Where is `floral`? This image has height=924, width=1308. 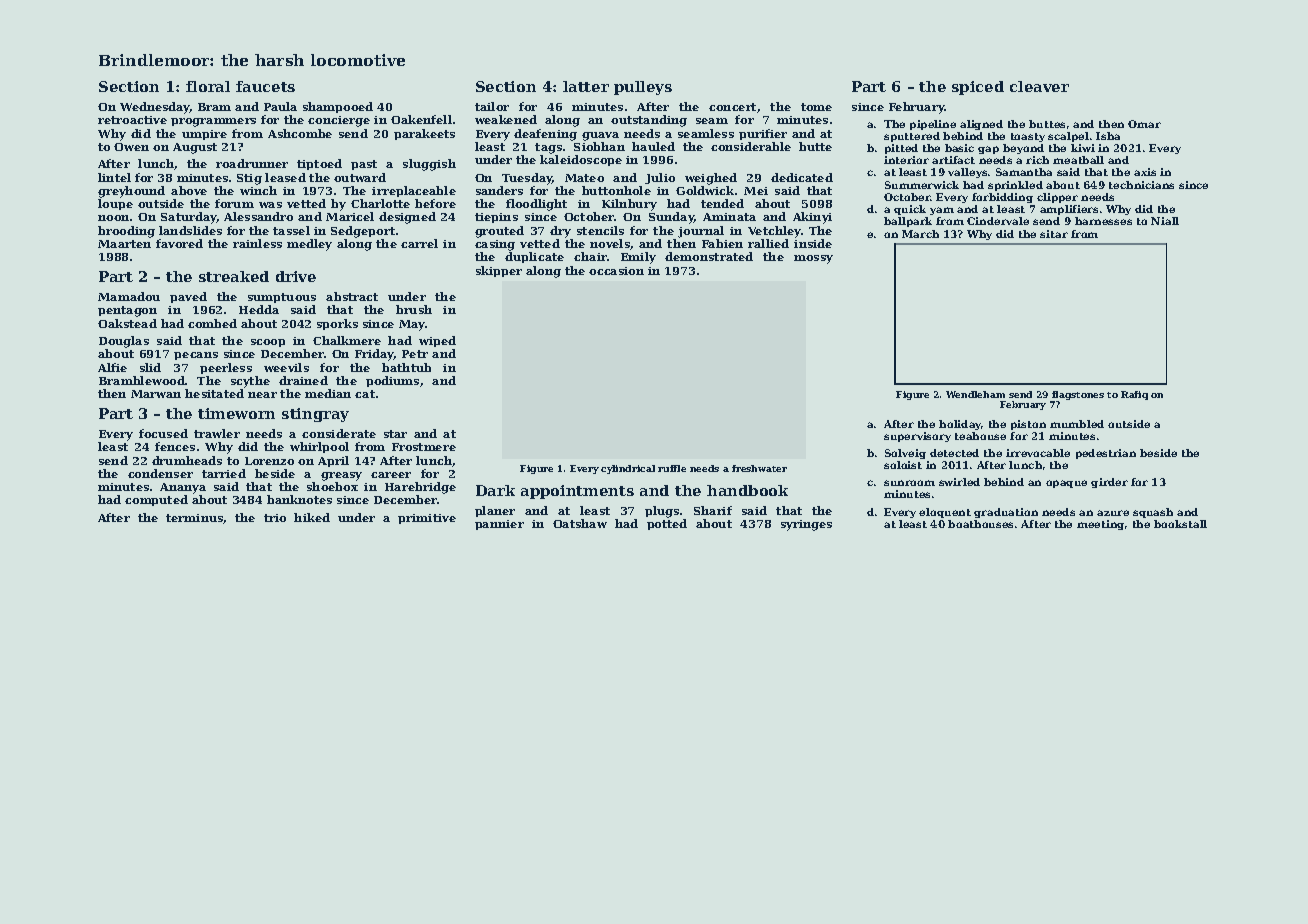 floral is located at coordinates (208, 86).
